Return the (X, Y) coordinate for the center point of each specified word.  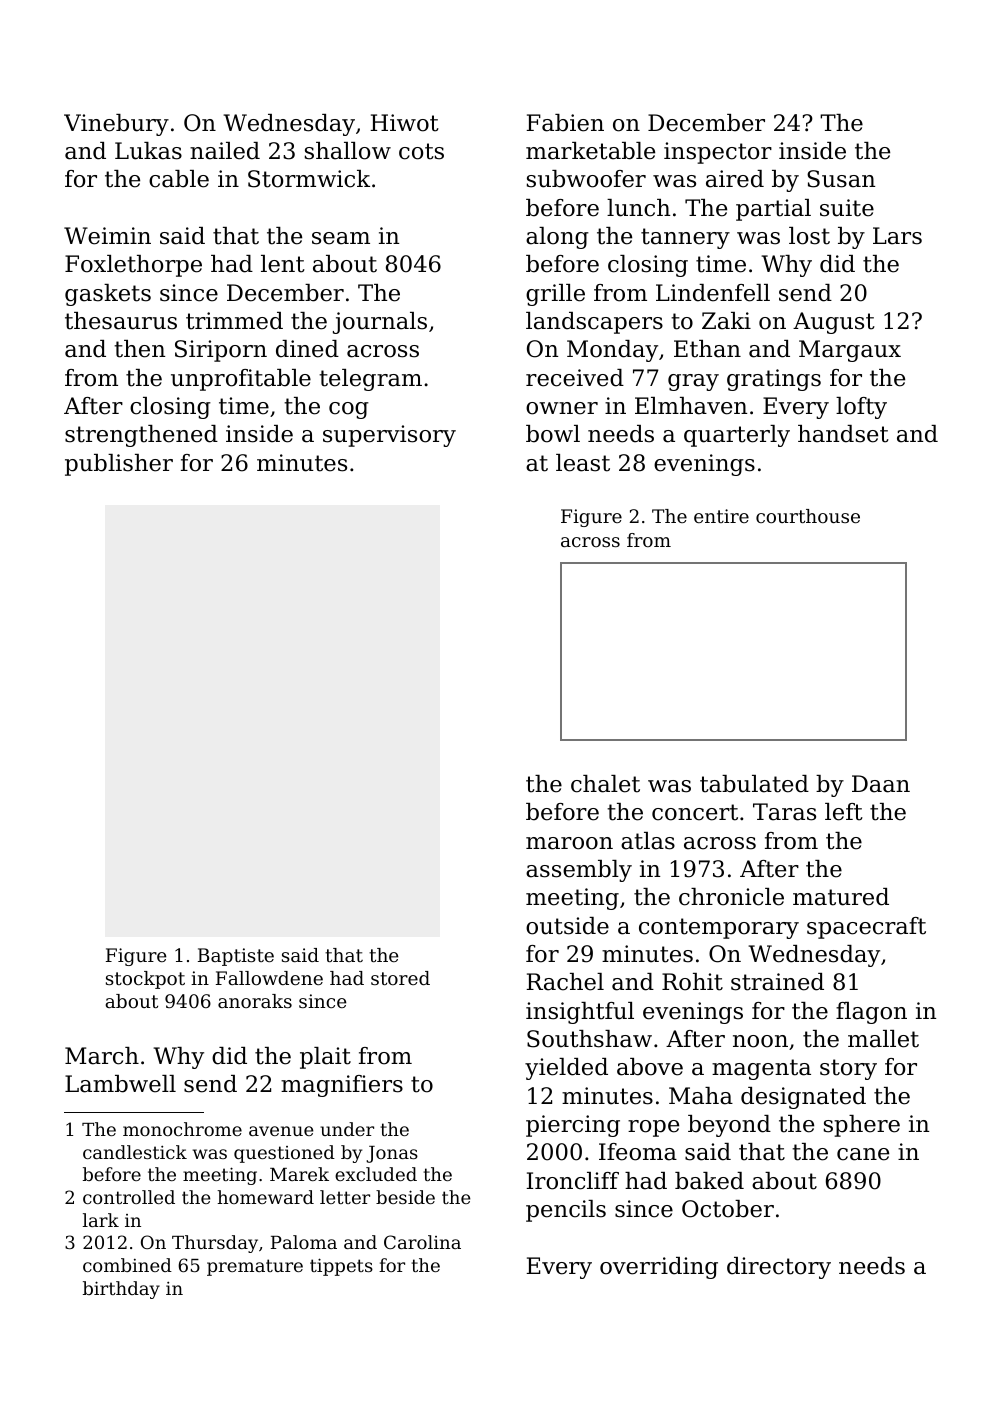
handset (843, 434)
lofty (861, 408)
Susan (841, 179)
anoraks (255, 1001)
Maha (701, 1096)
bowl (553, 434)
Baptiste (236, 957)
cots (421, 151)
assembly (579, 871)
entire (721, 516)
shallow (348, 151)
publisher (119, 465)
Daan (881, 784)
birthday (121, 1290)
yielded (566, 1069)
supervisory (389, 436)
